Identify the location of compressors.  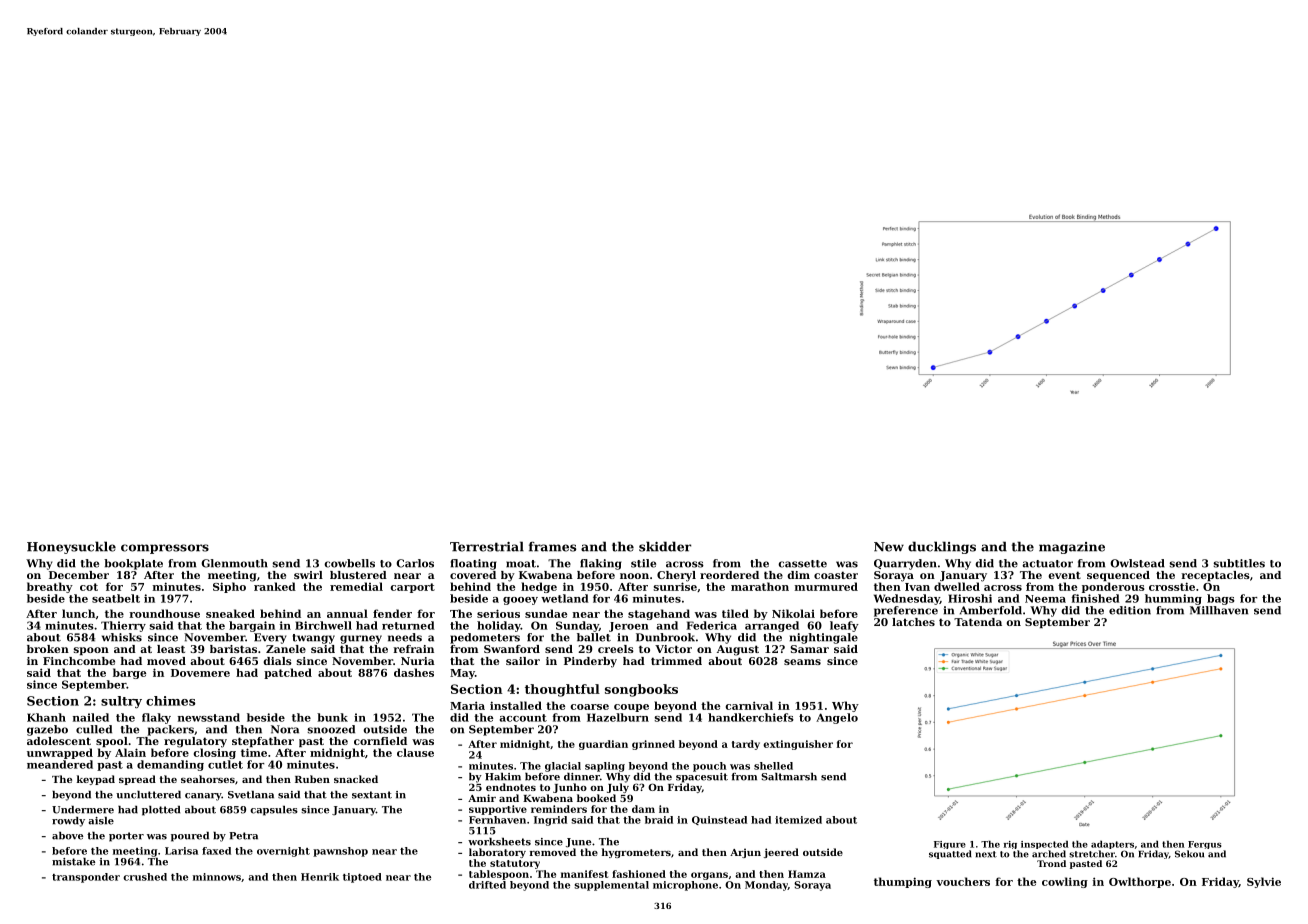
(165, 549).
